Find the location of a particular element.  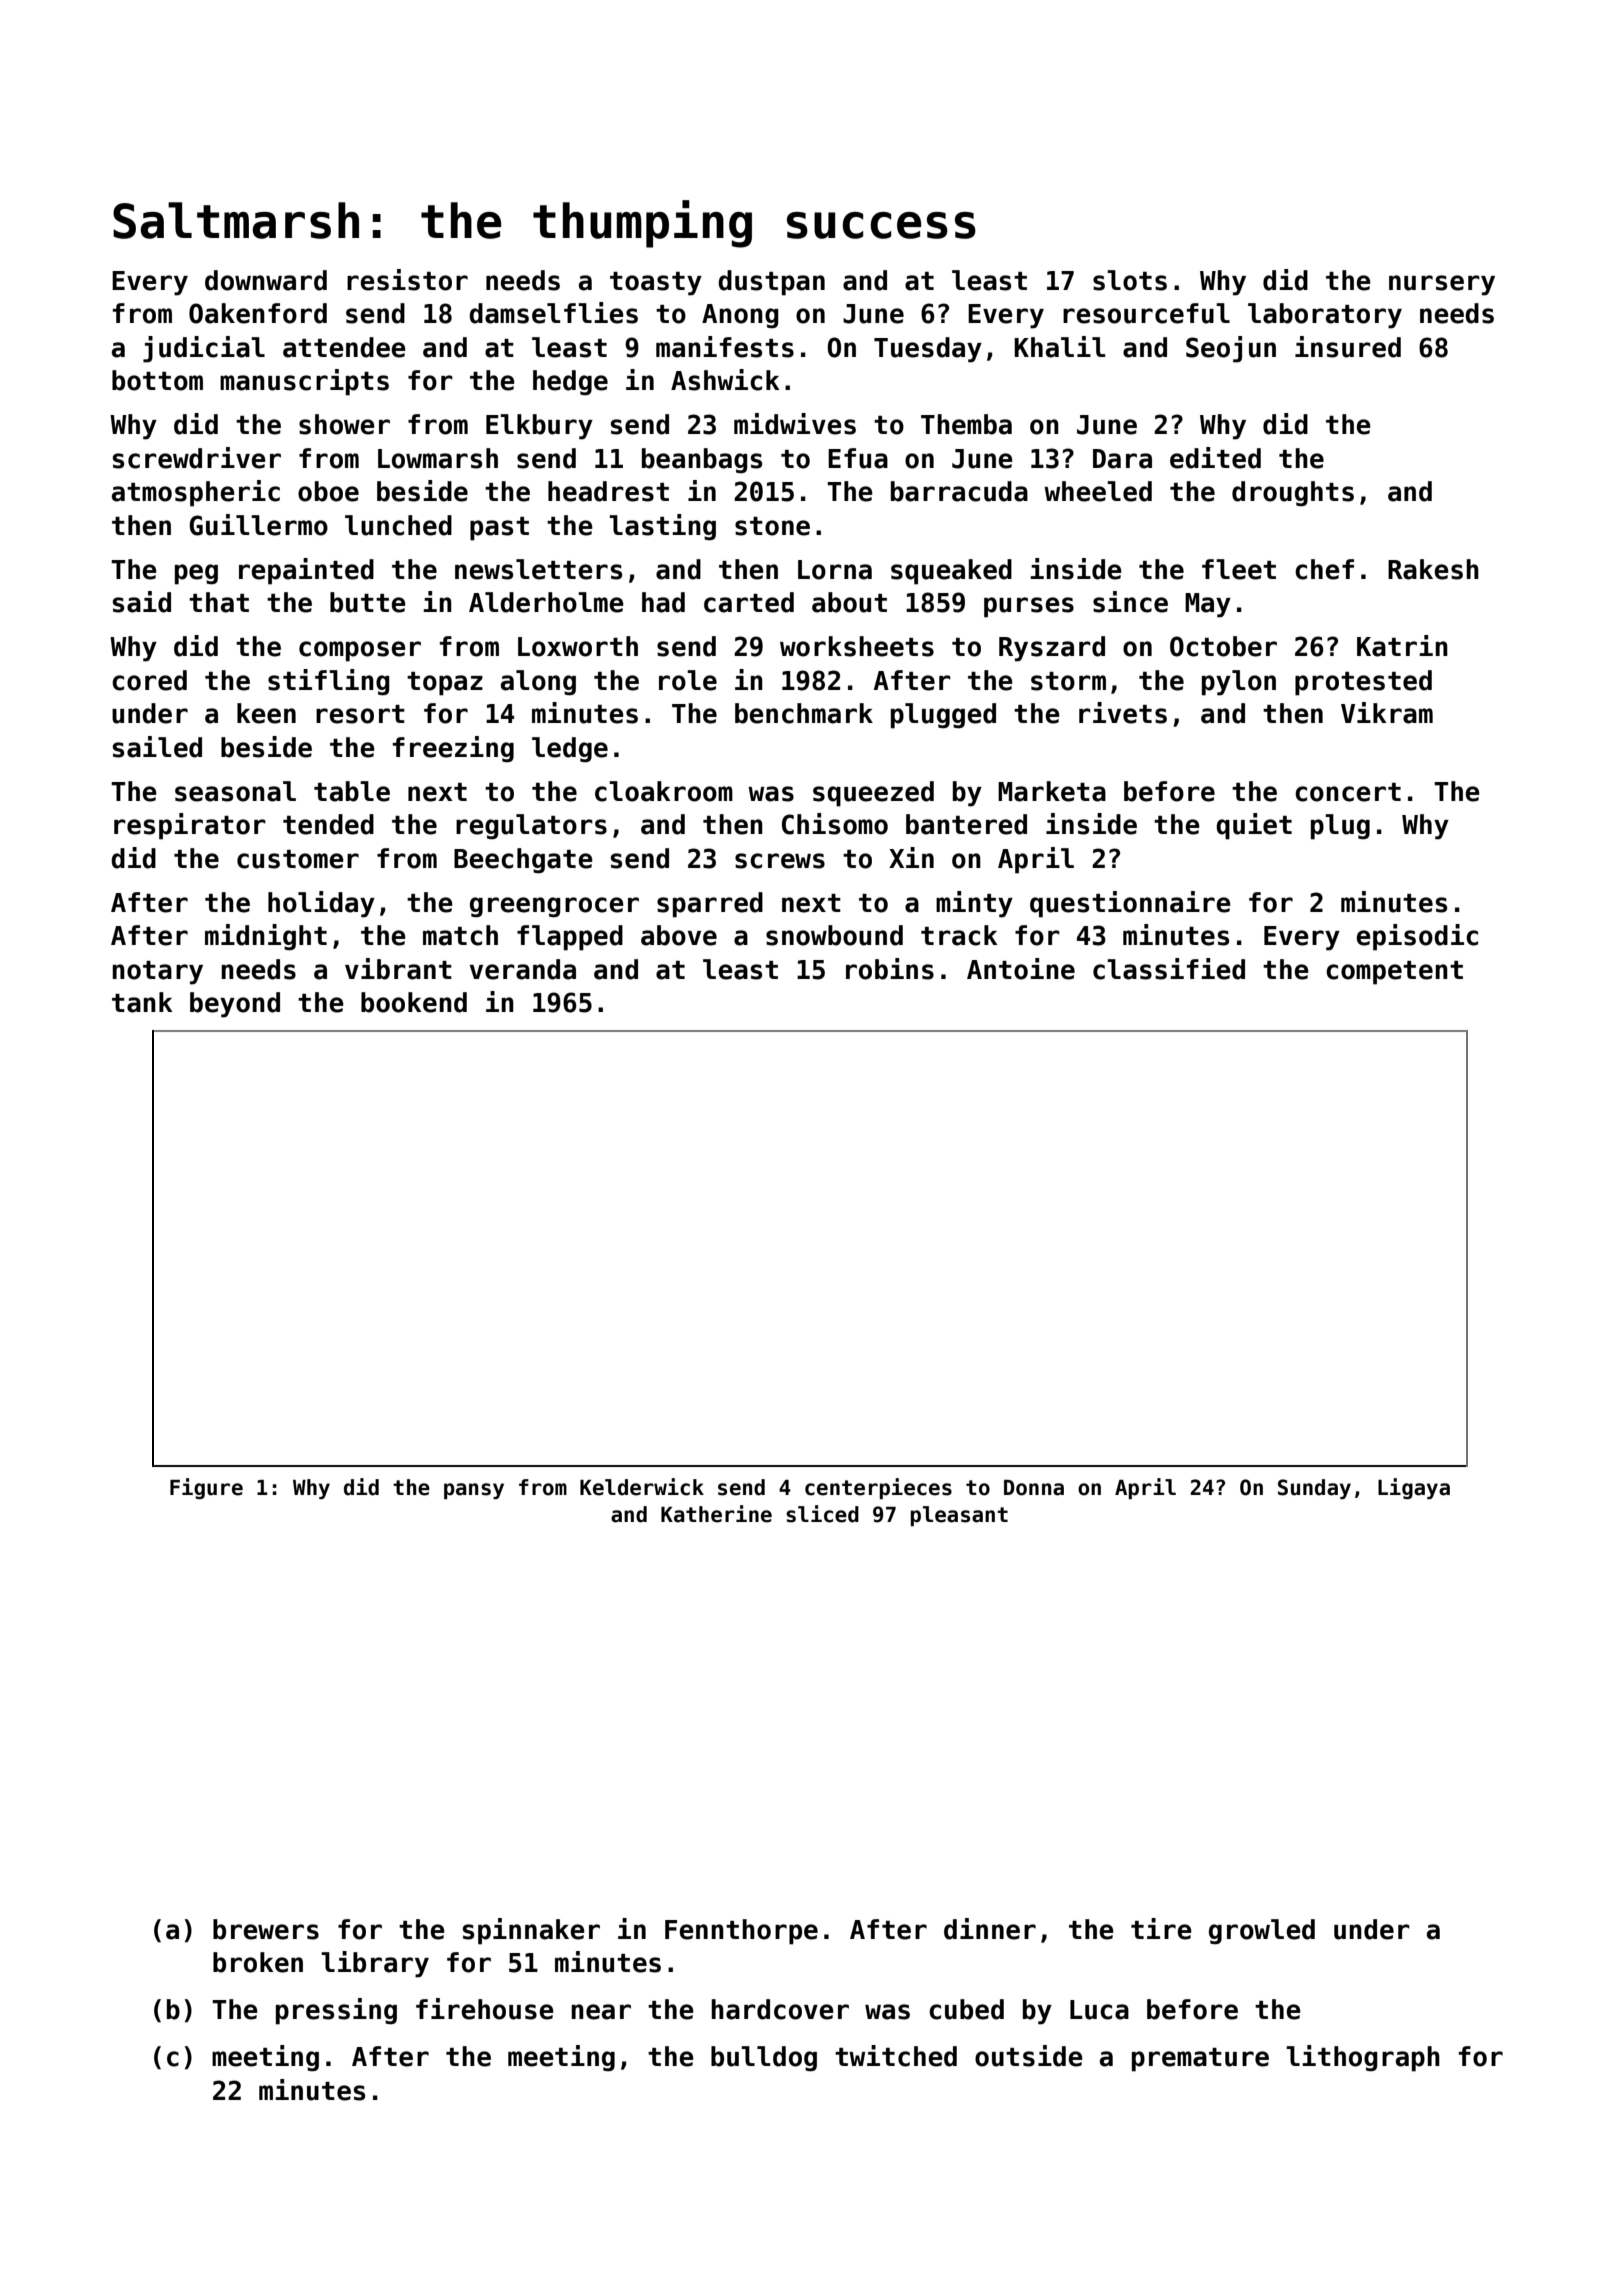

Khalil is located at coordinates (1059, 347).
